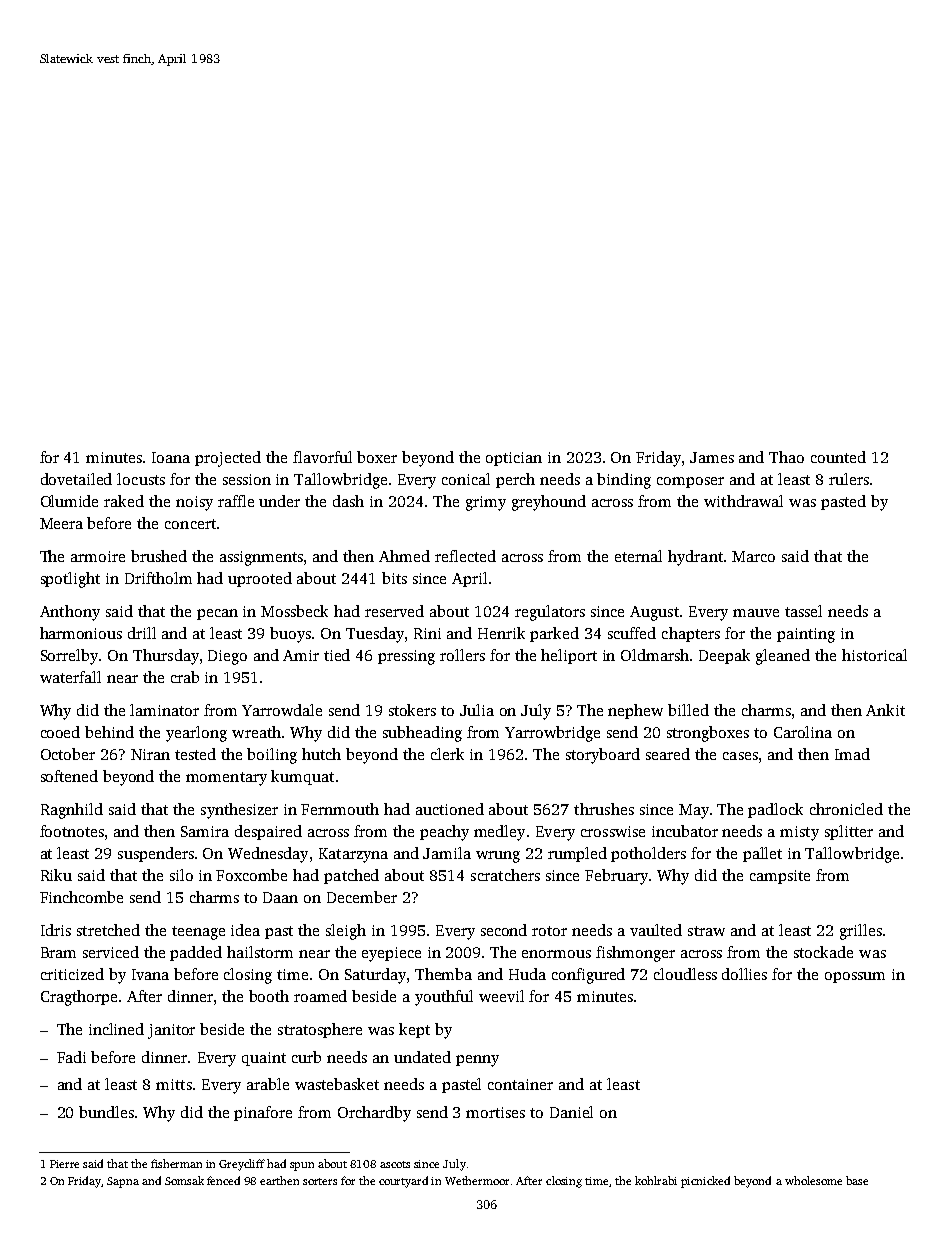 The width and height of the document is (952, 1233). I want to click on auctioned, so click(450, 809).
